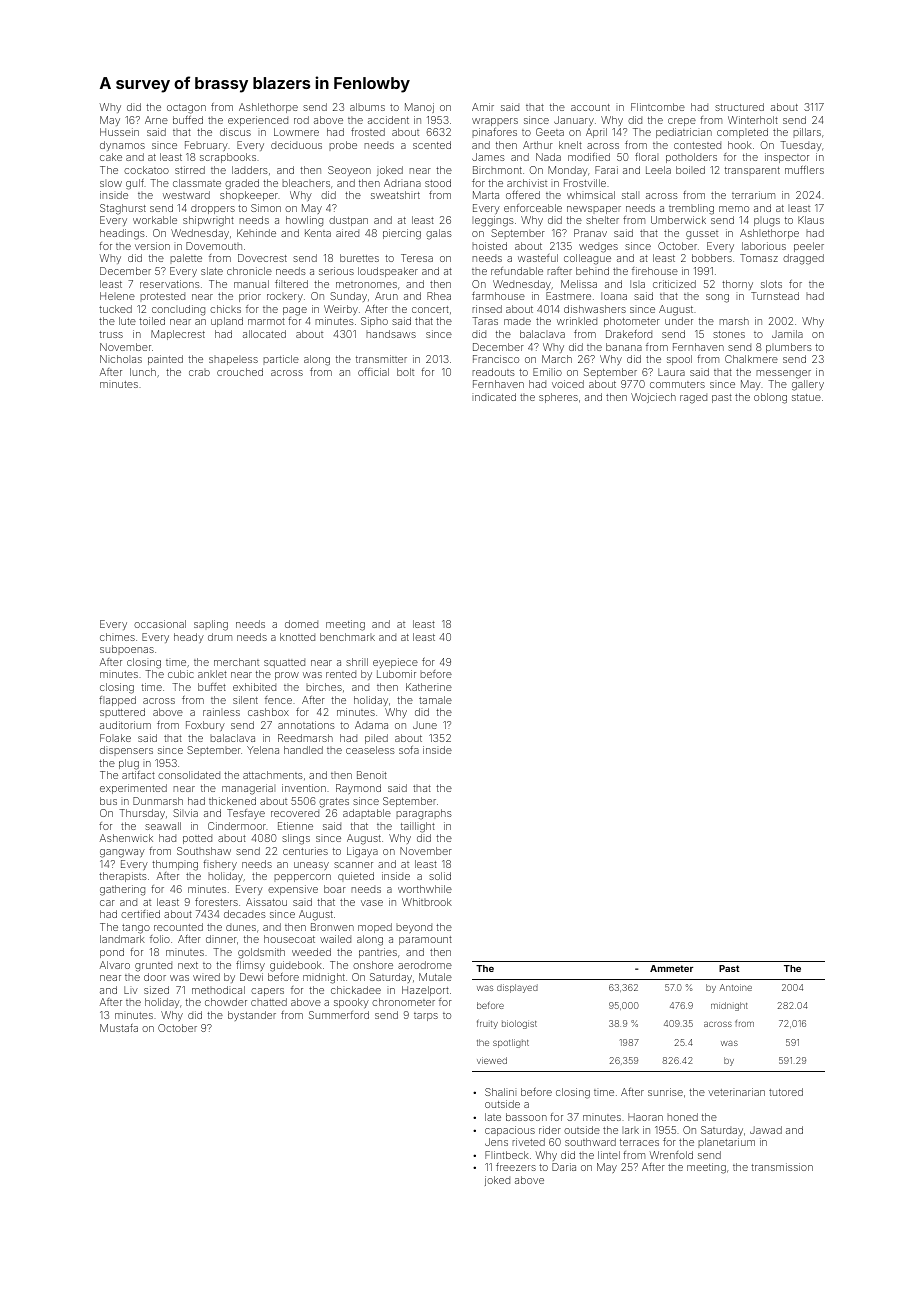 The width and height of the image is (924, 1308). I want to click on Flintcombe, so click(658, 107).
